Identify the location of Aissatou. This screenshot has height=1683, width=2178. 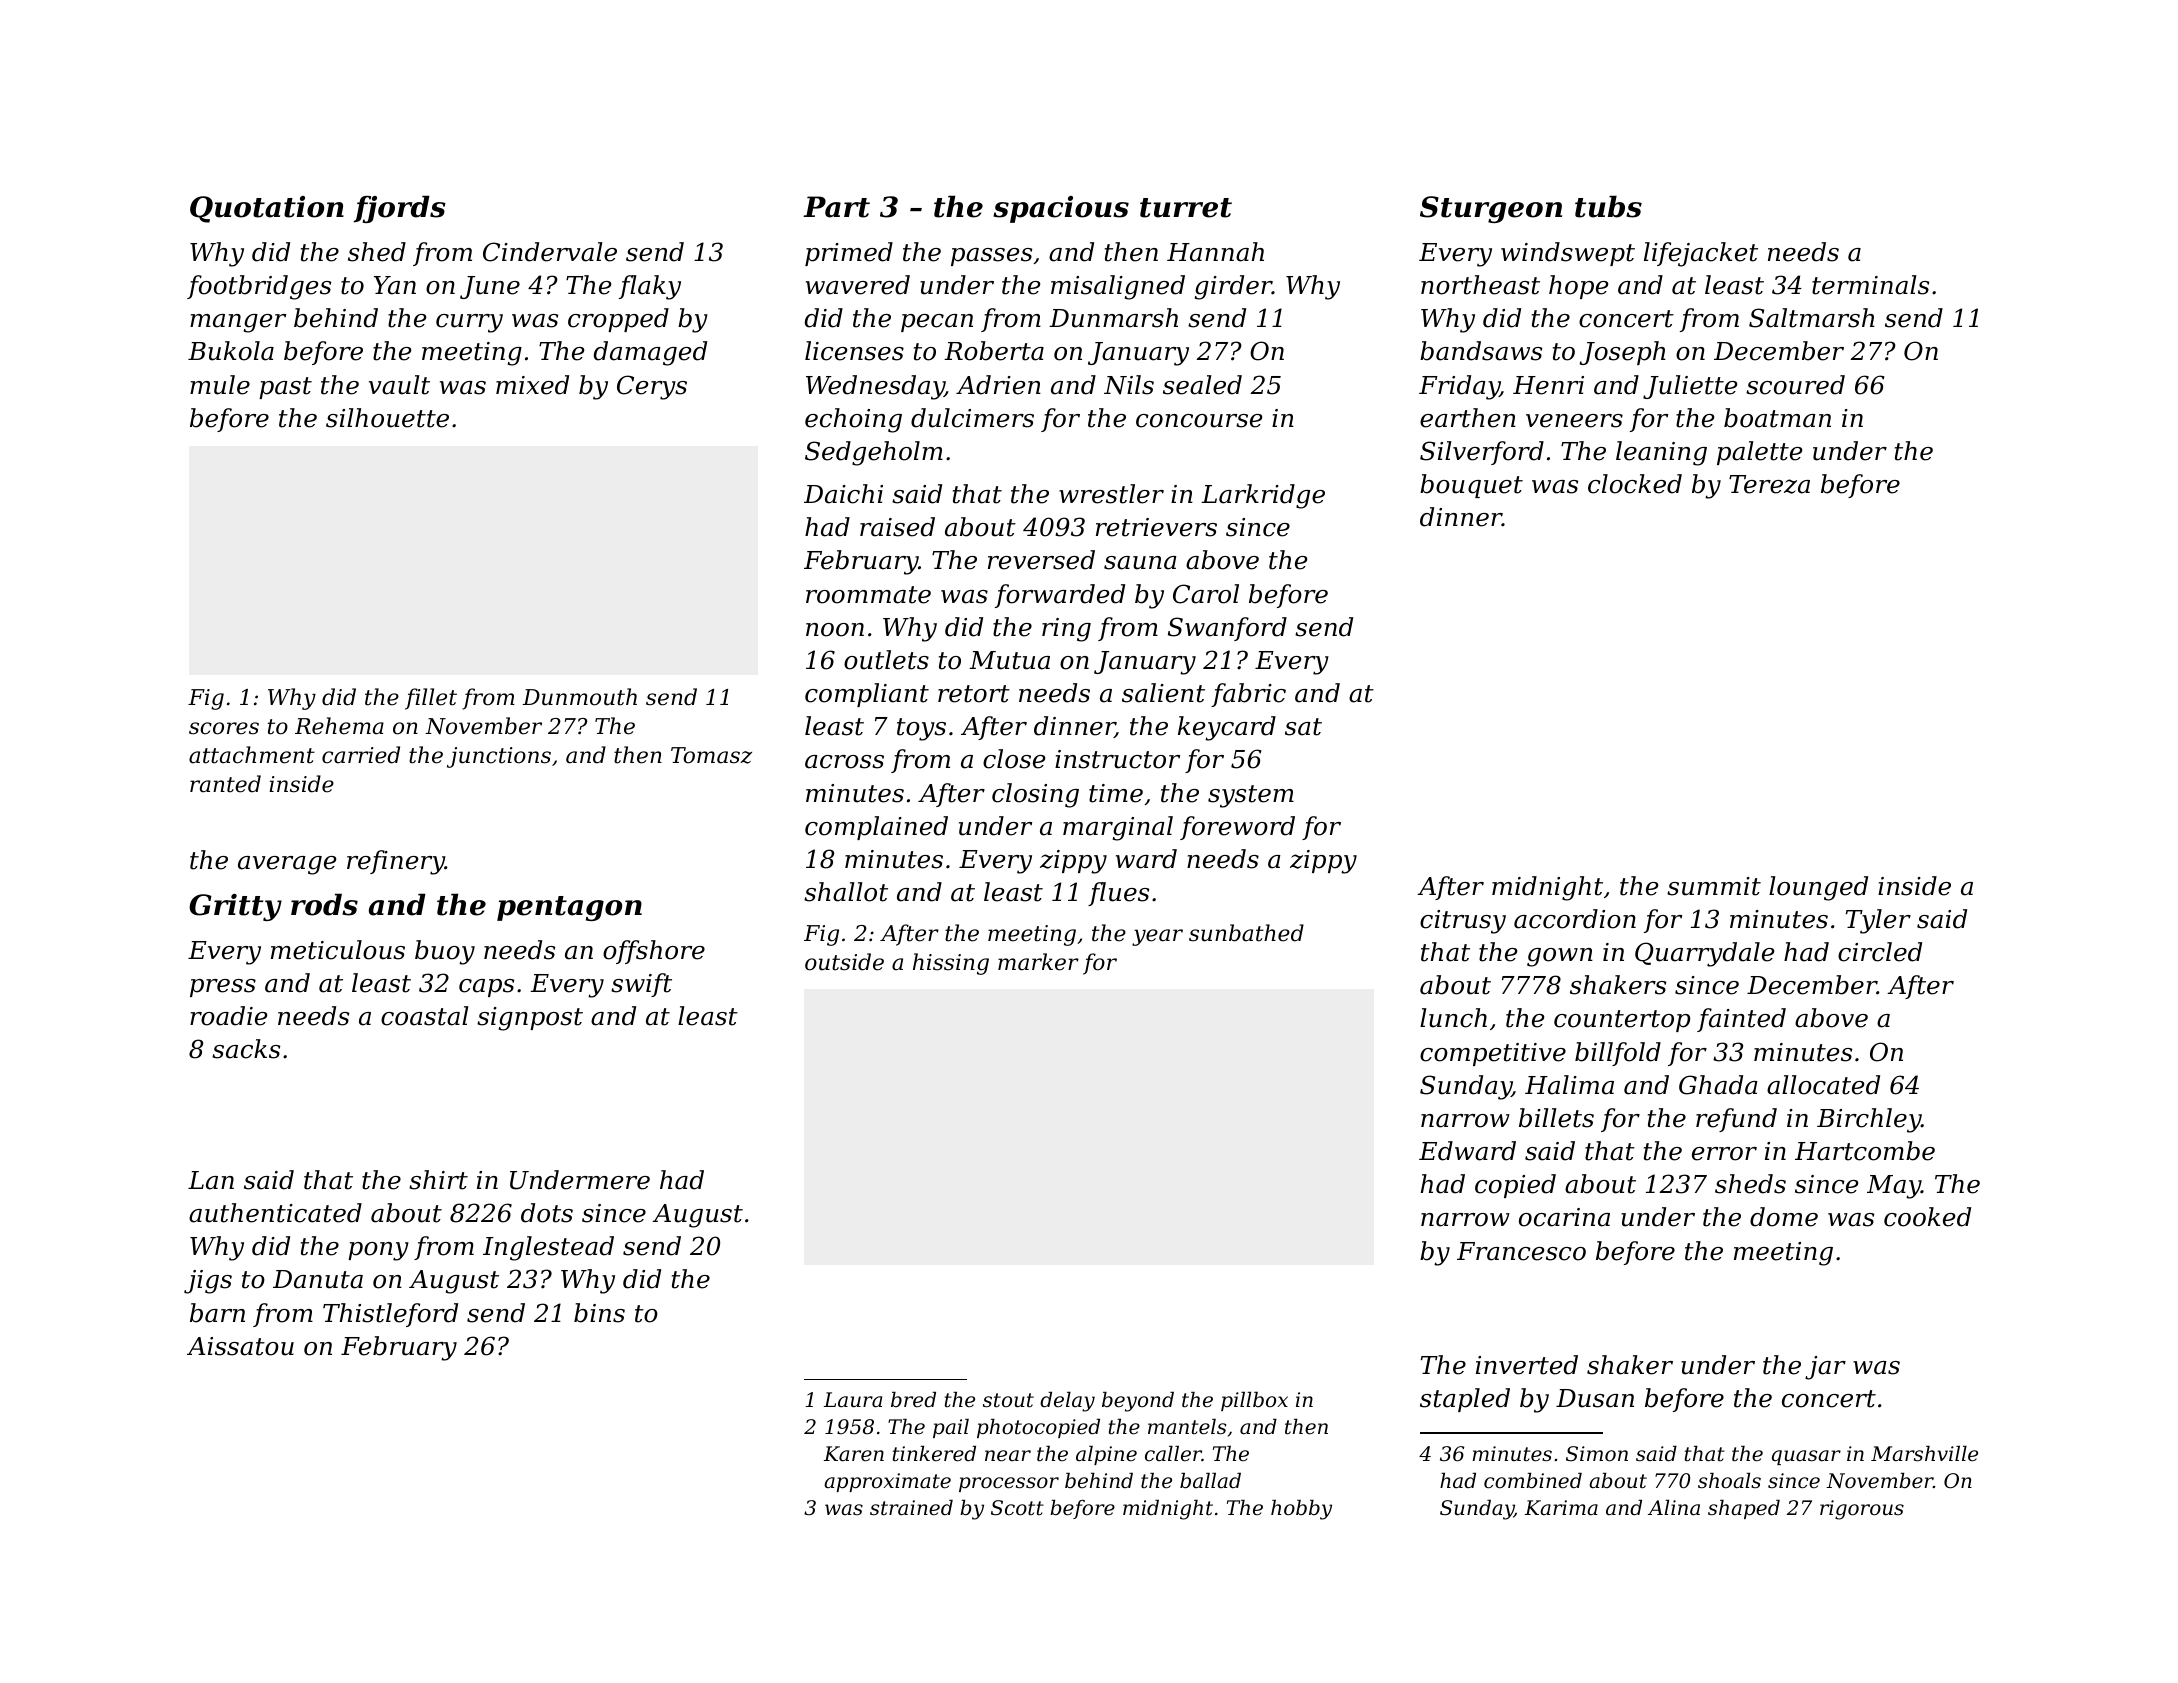
(240, 1346).
